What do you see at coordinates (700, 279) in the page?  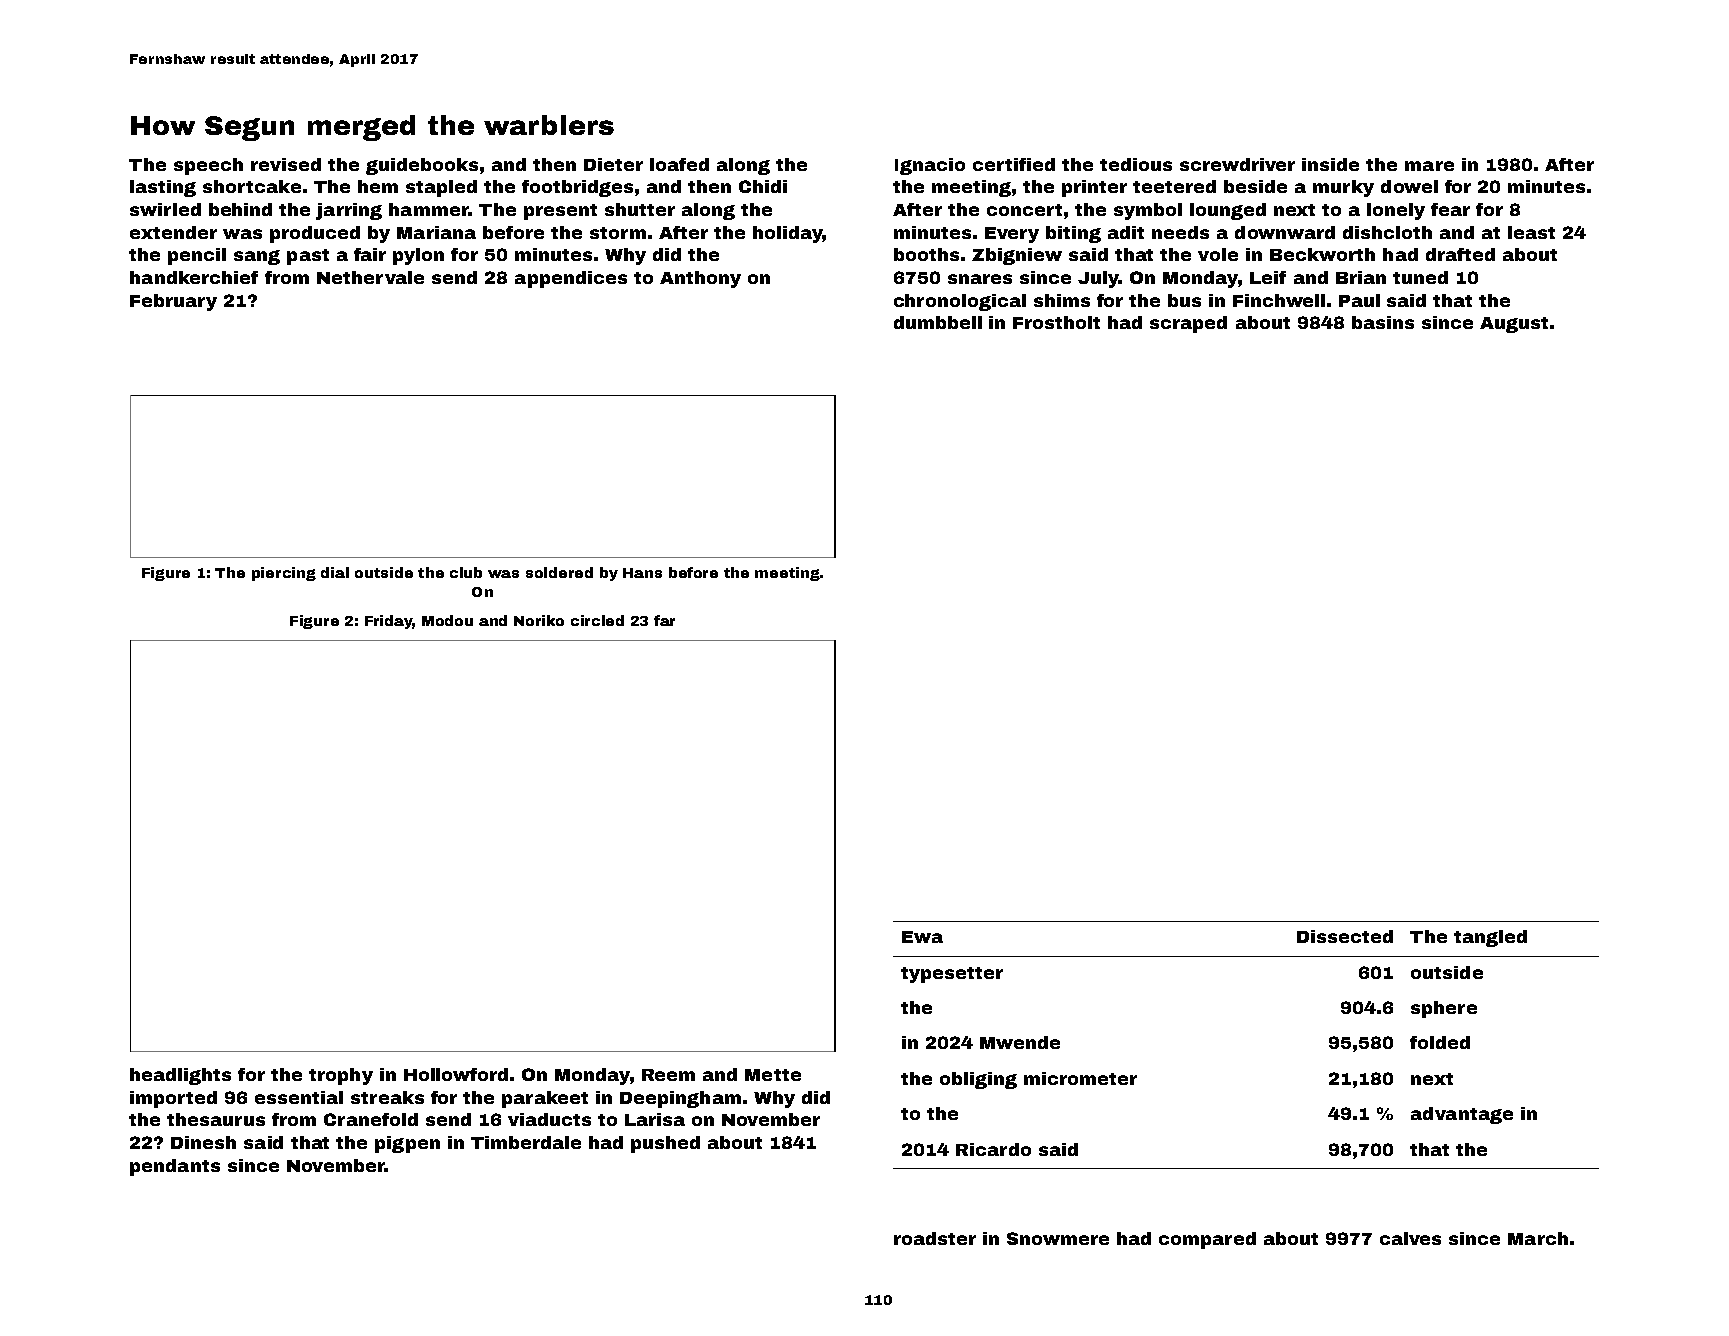 I see `Anthony` at bounding box center [700, 279].
